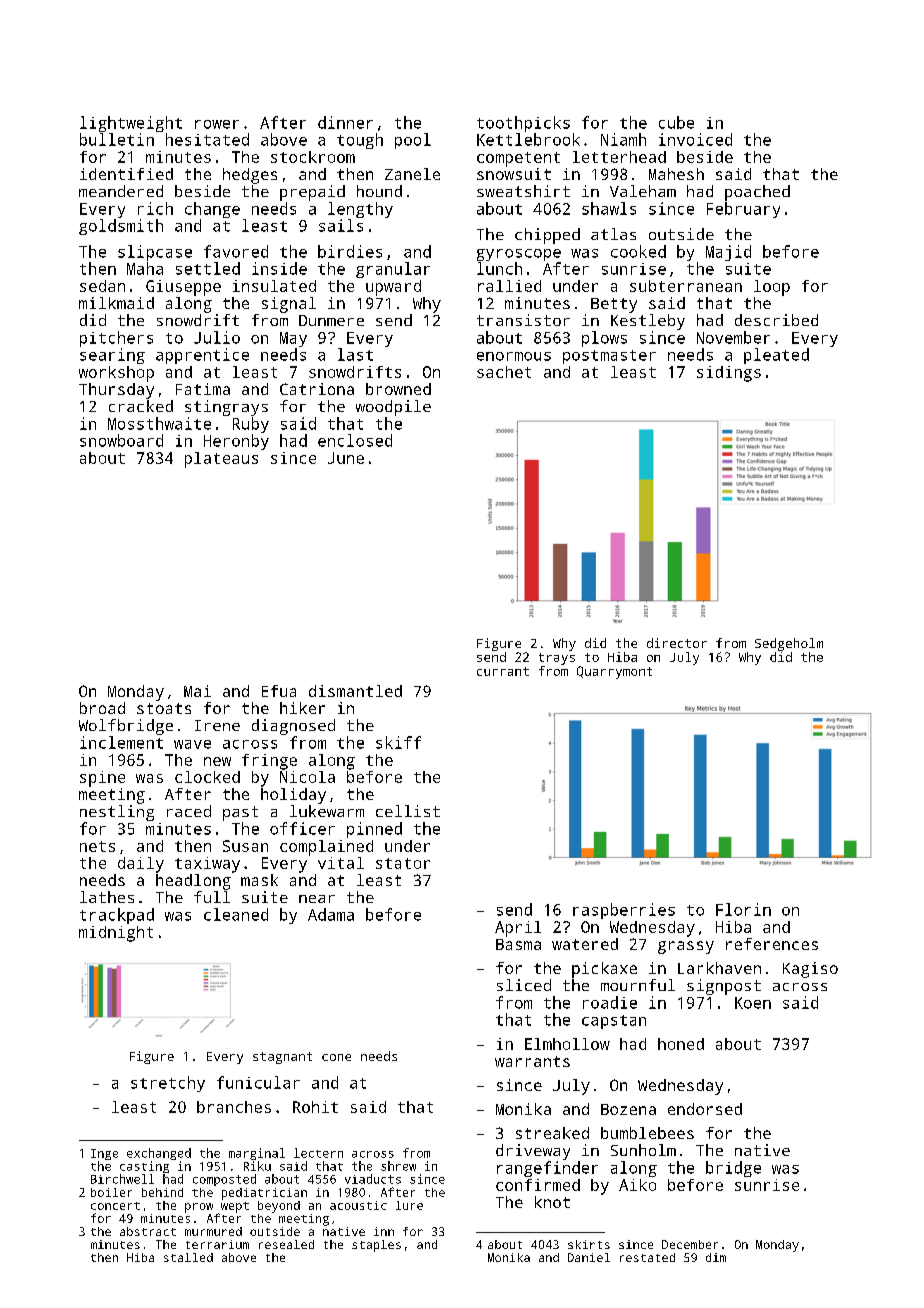 Image resolution: width=924 pixels, height=1308 pixels. What do you see at coordinates (789, 644) in the screenshot?
I see `Sedgeholm` at bounding box center [789, 644].
